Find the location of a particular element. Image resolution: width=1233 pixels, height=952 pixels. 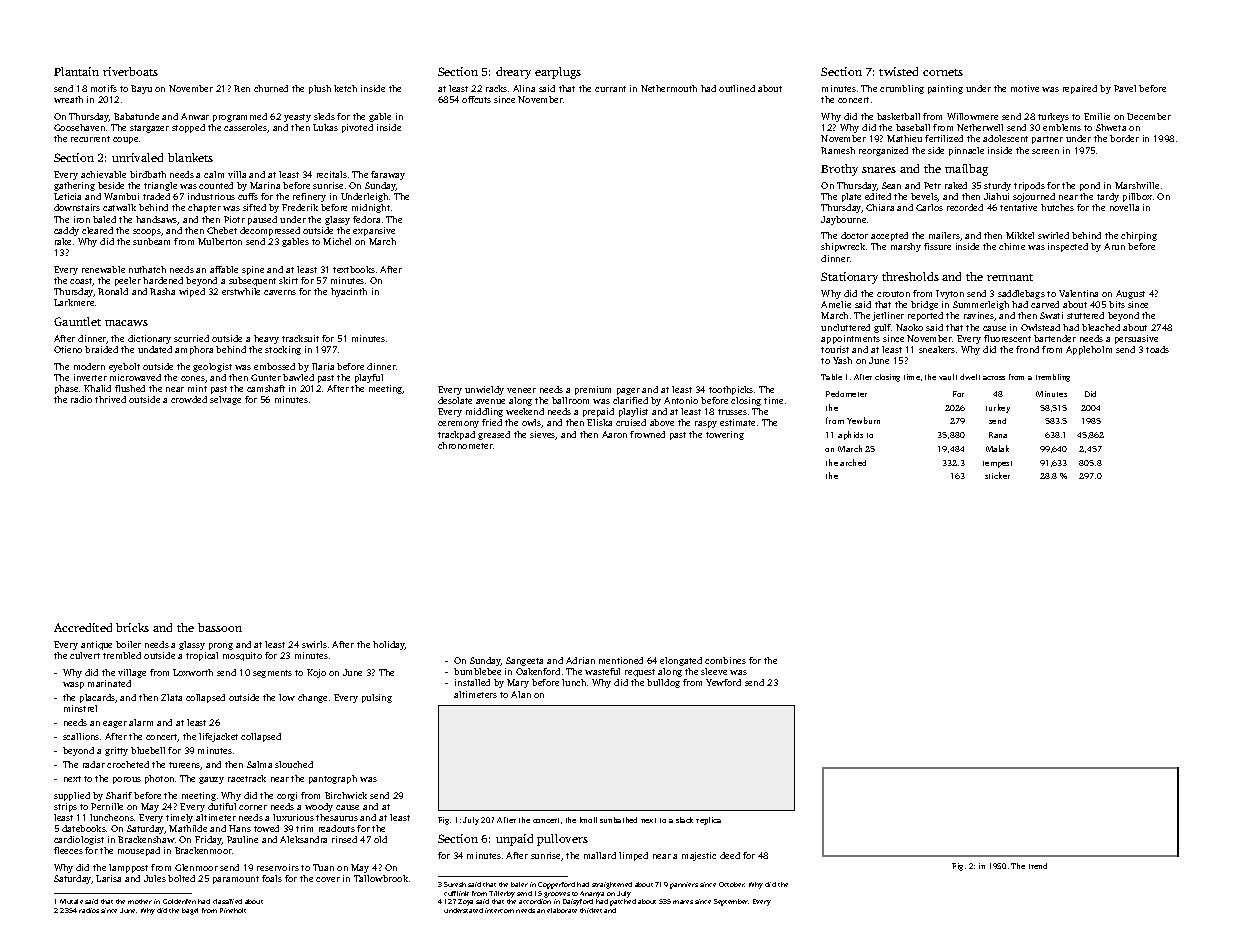

currant is located at coordinates (610, 89).
